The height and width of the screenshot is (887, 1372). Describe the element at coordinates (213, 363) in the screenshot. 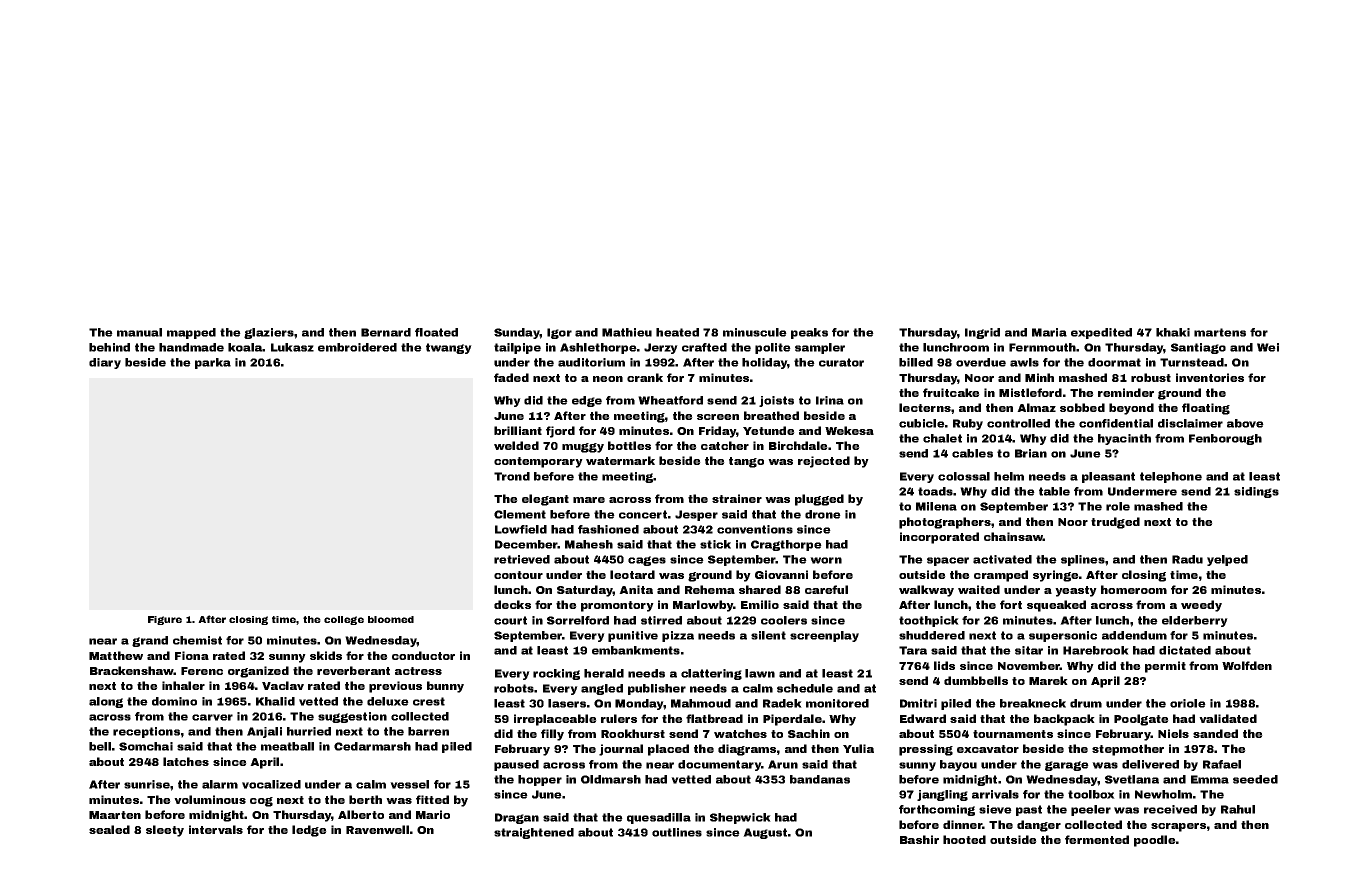

I see `parka` at that location.
